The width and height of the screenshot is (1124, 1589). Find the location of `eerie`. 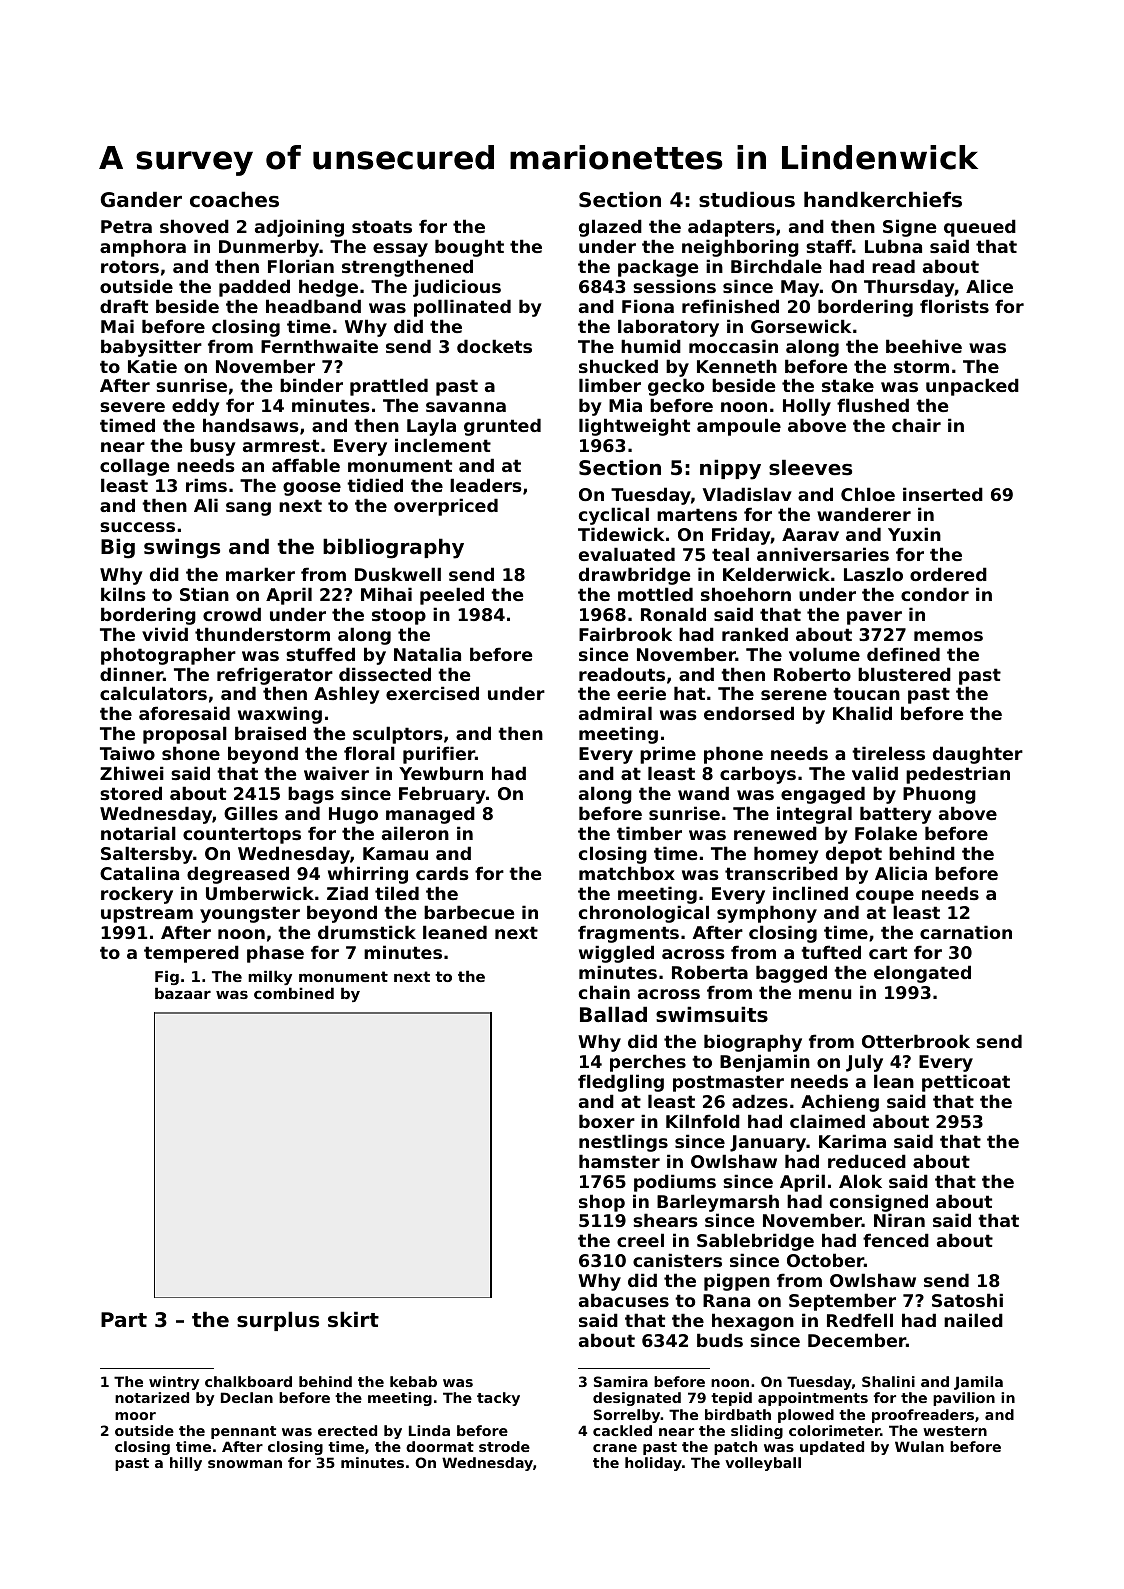

eerie is located at coordinates (641, 693).
